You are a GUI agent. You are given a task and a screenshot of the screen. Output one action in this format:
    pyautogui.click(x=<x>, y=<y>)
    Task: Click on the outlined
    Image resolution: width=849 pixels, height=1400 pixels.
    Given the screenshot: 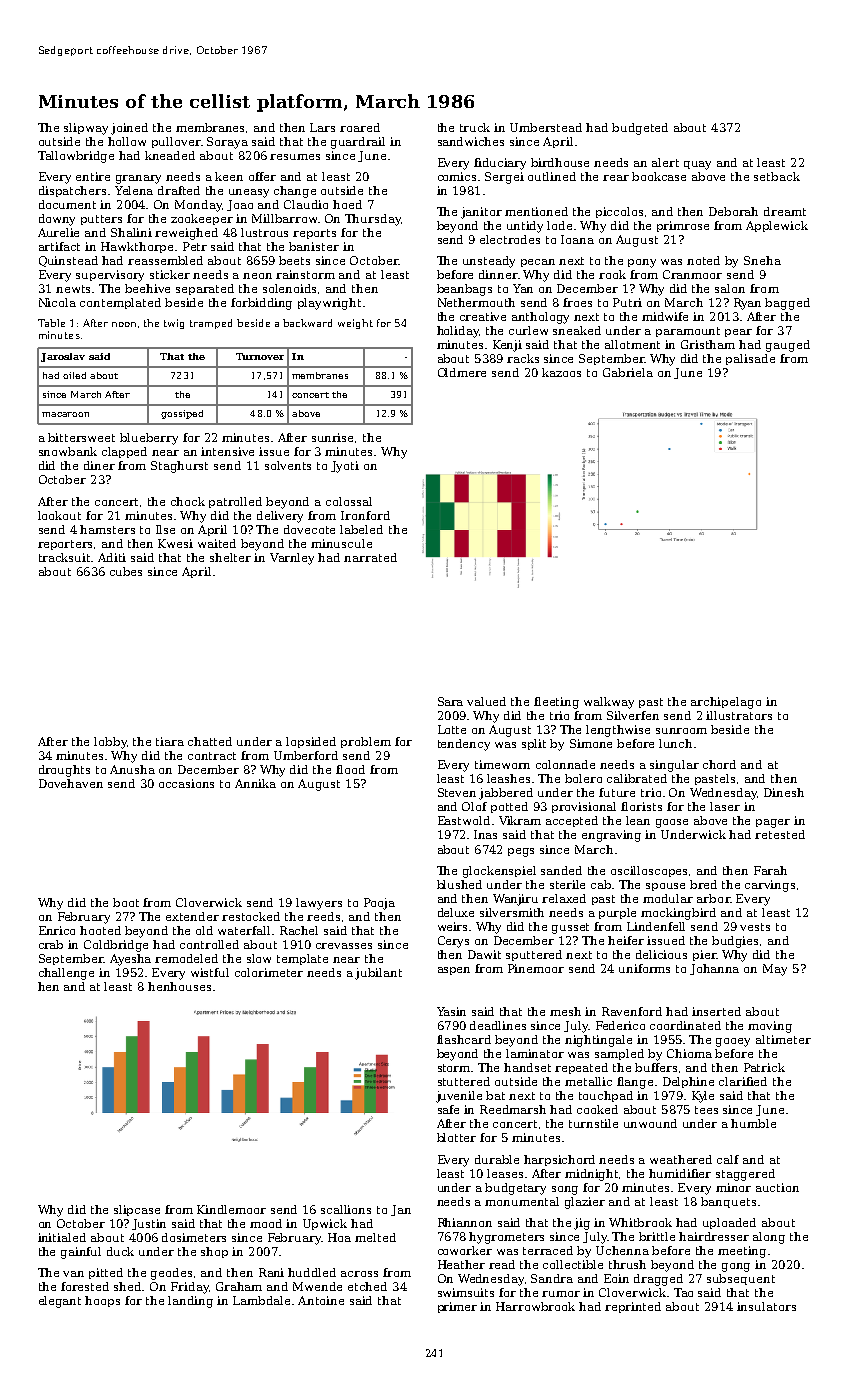 What is the action you would take?
    pyautogui.click(x=552, y=176)
